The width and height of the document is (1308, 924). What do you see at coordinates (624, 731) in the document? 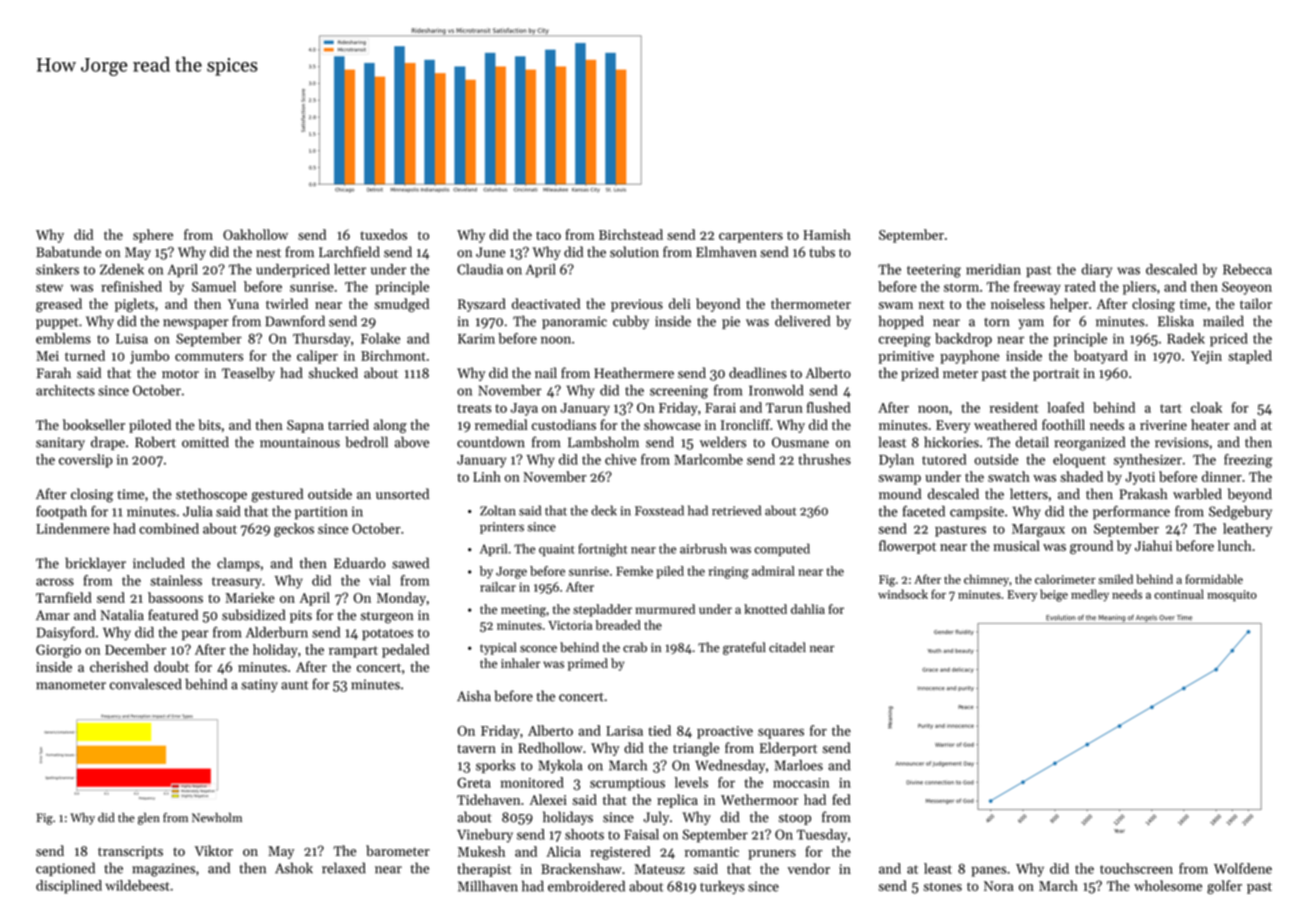
I see `Larisa` at bounding box center [624, 731].
